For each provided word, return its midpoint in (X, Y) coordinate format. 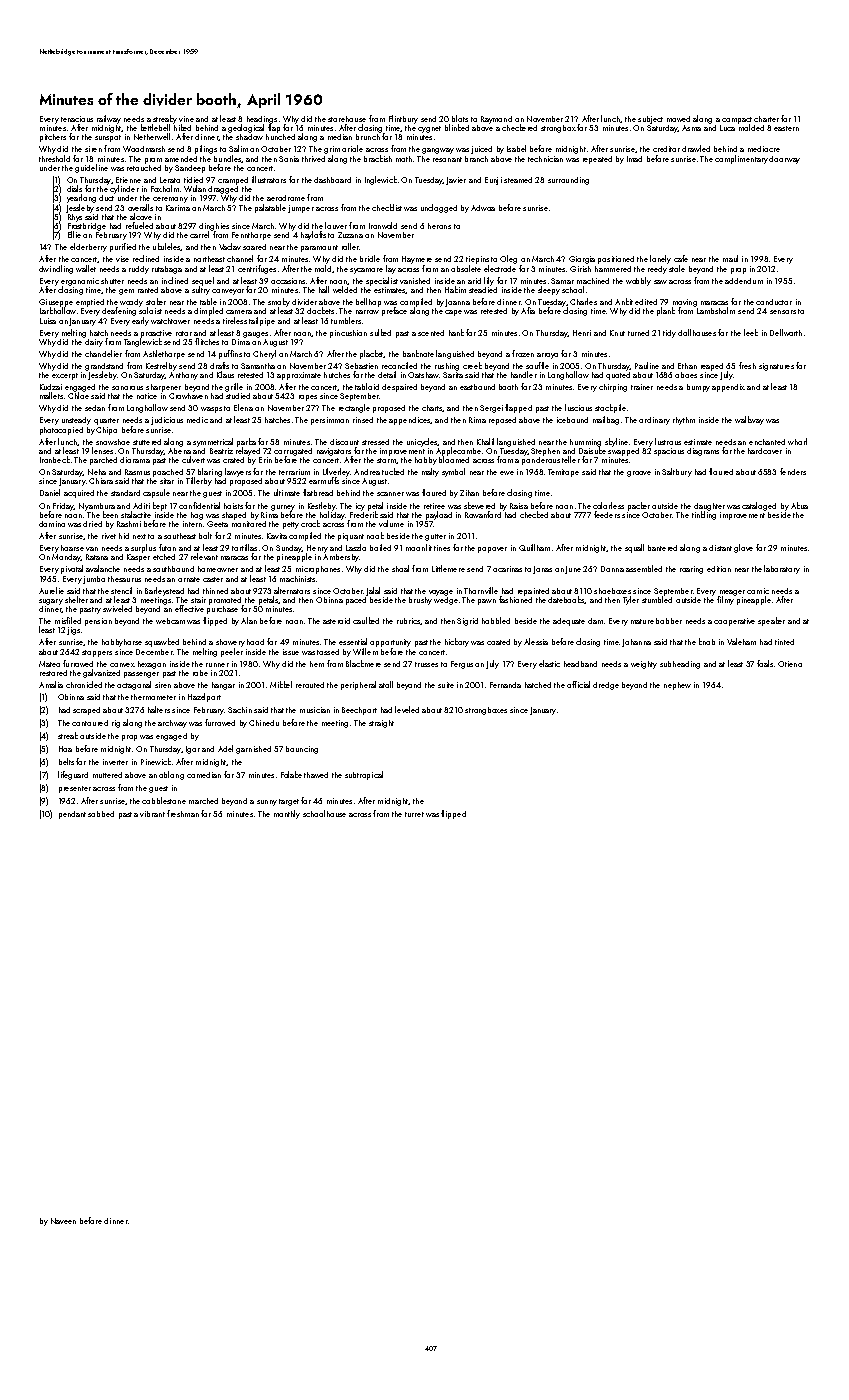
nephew (677, 686)
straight (381, 724)
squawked (162, 642)
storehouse (347, 119)
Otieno (790, 664)
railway (109, 119)
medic (197, 420)
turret (414, 814)
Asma (691, 128)
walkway (749, 420)
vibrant (152, 814)
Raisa (519, 506)
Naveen (63, 1221)
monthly (287, 814)
